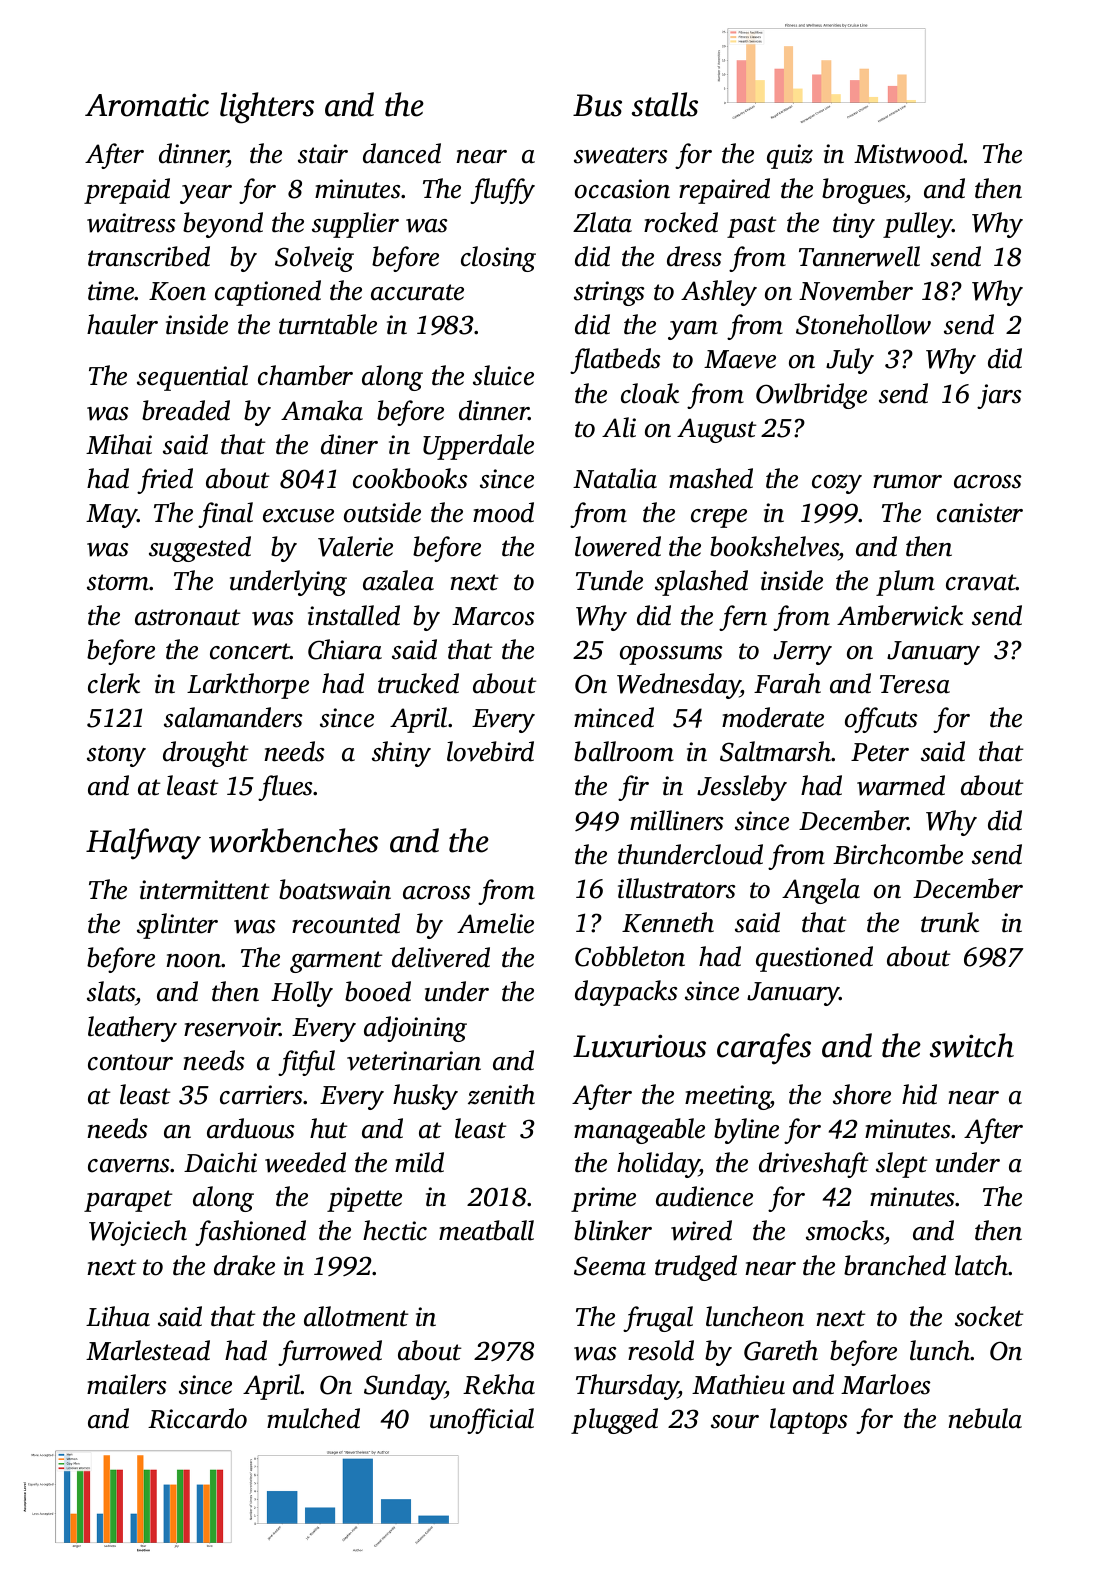  I want to click on fluffy, so click(502, 191).
